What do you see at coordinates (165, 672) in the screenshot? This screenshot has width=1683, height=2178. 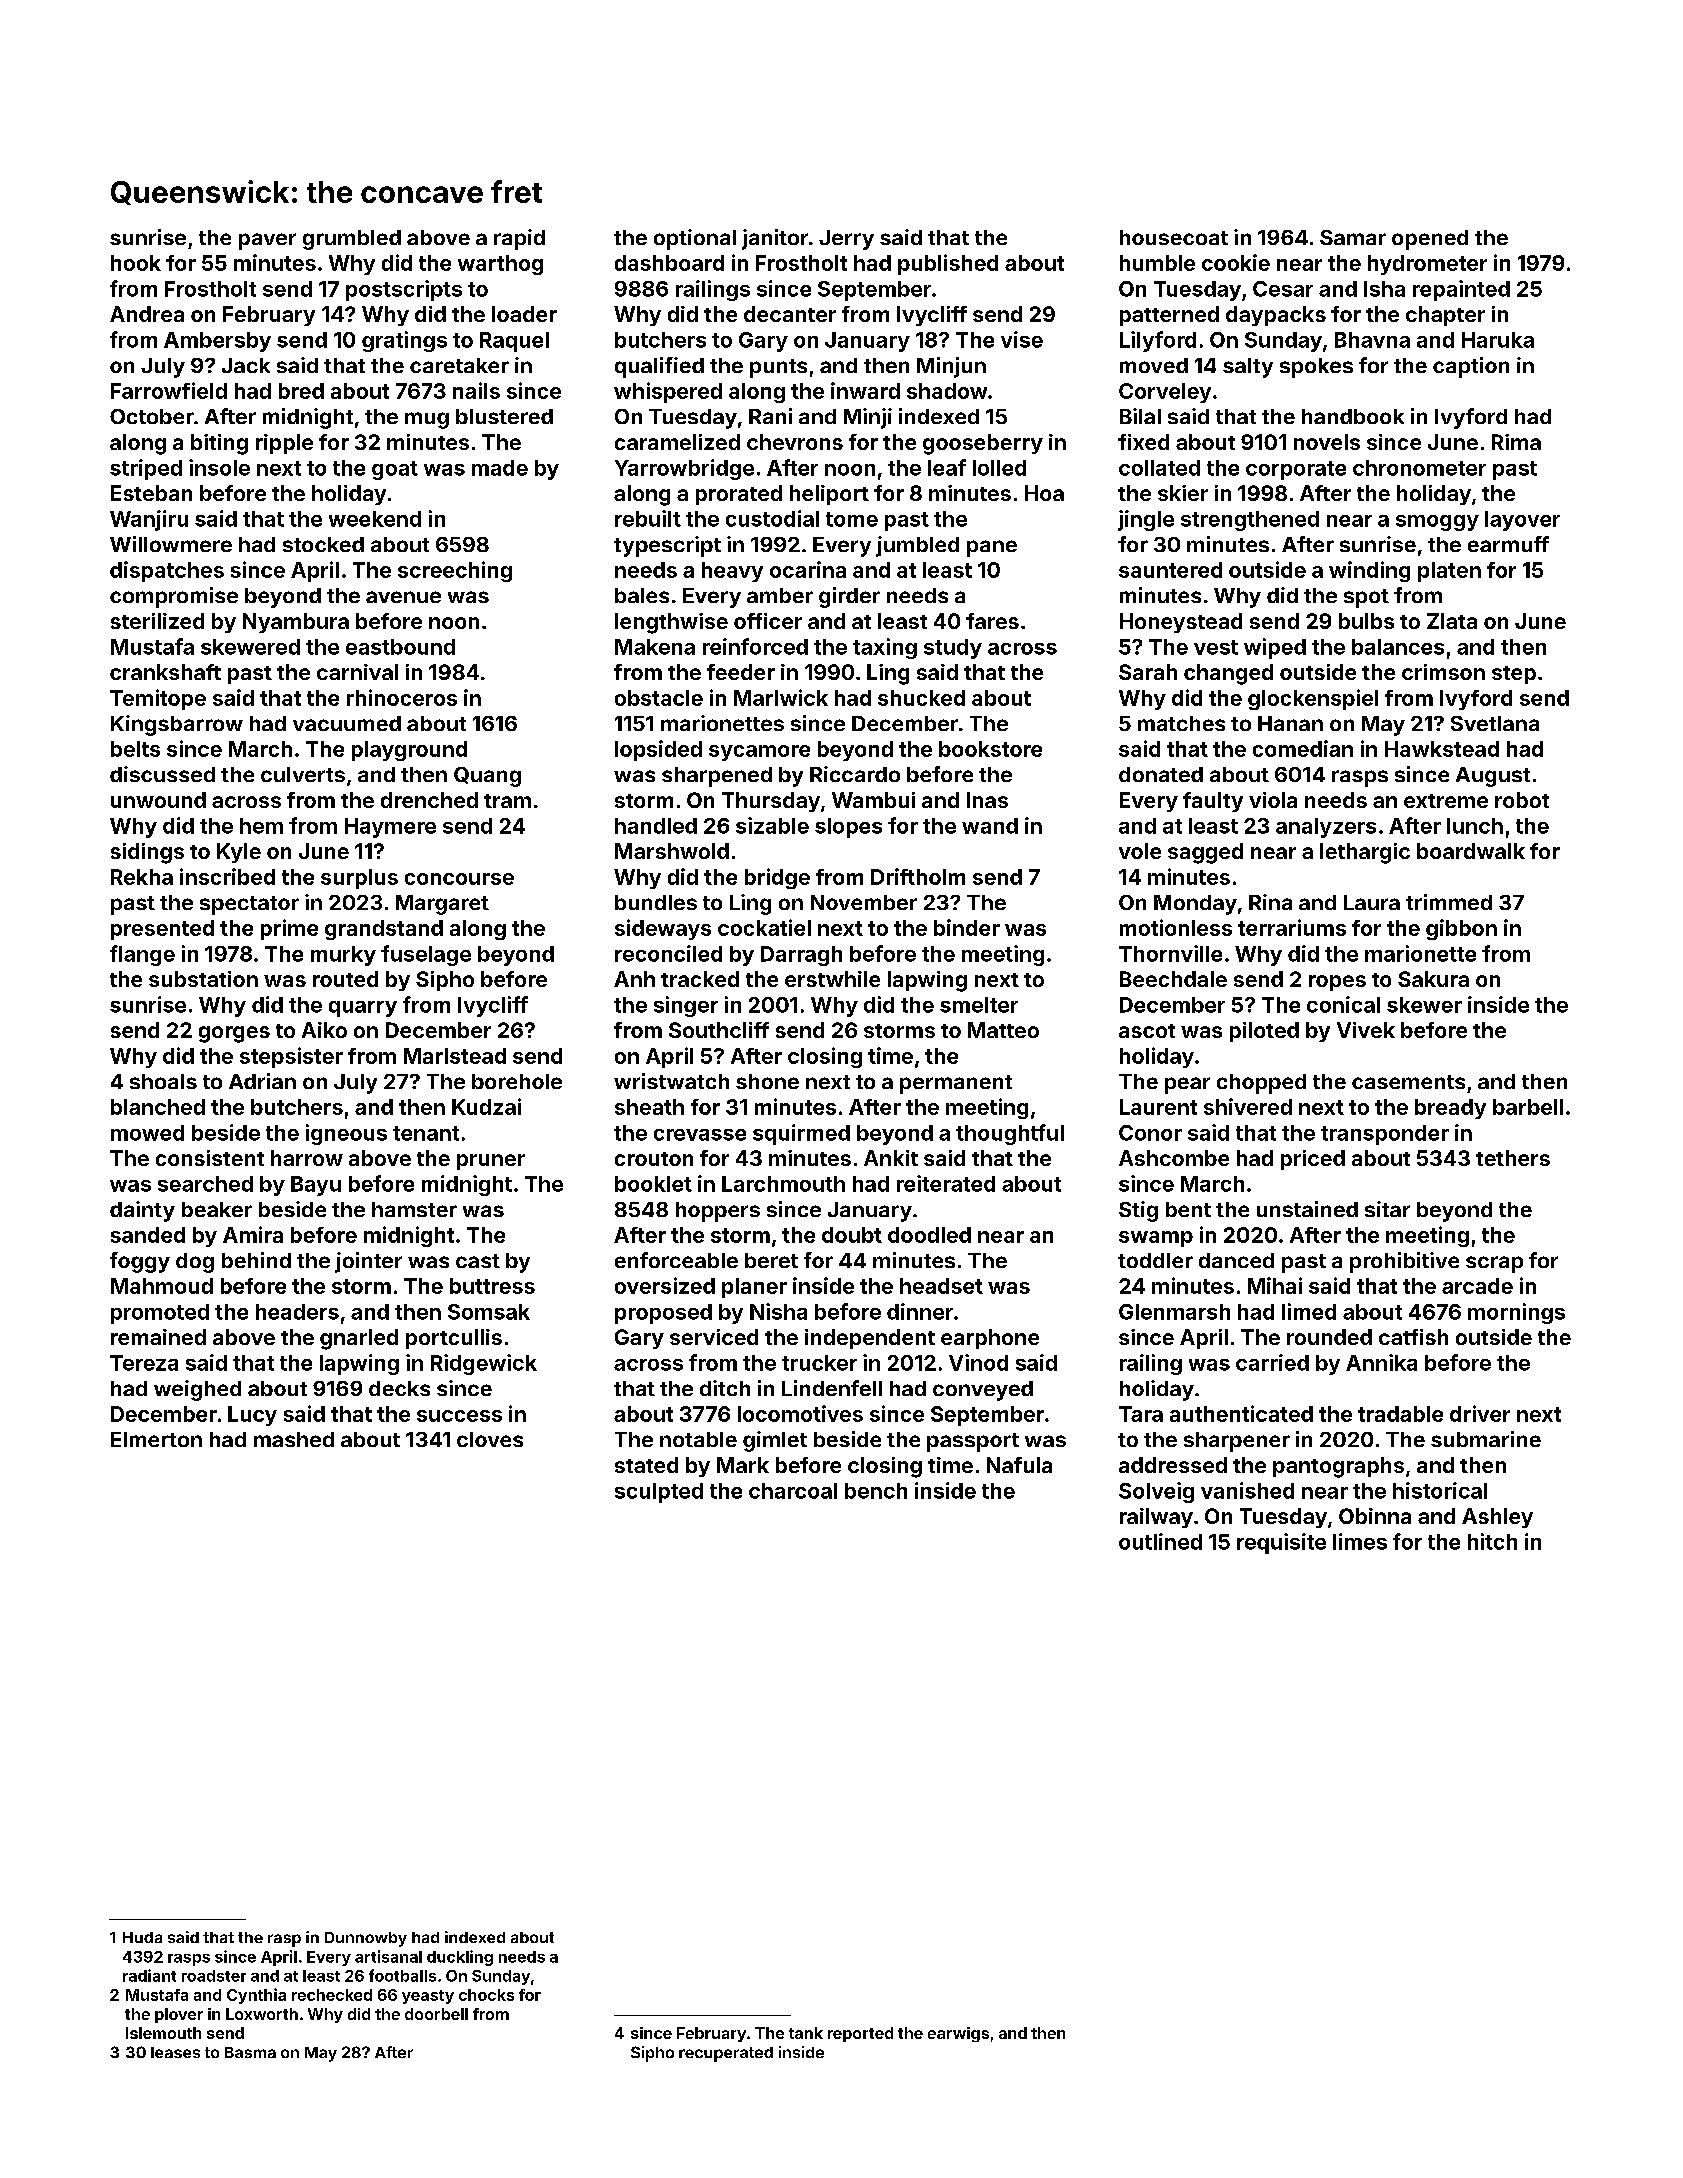 I see `crankshaft` at bounding box center [165, 672].
